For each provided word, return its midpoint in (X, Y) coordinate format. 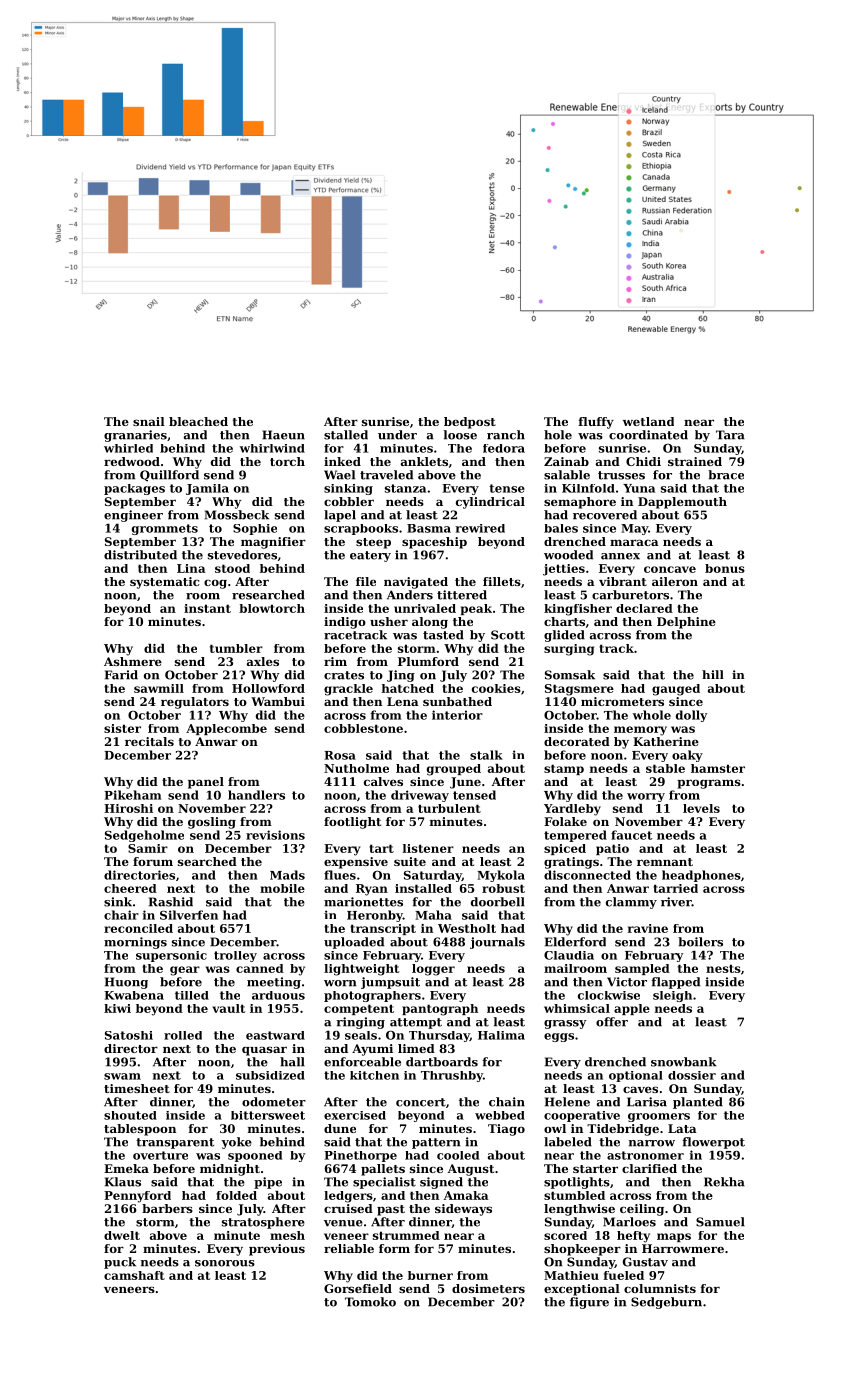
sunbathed (457, 701)
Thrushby (452, 1076)
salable (567, 475)
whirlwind (272, 448)
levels (701, 808)
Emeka (126, 1168)
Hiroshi (128, 808)
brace (726, 475)
